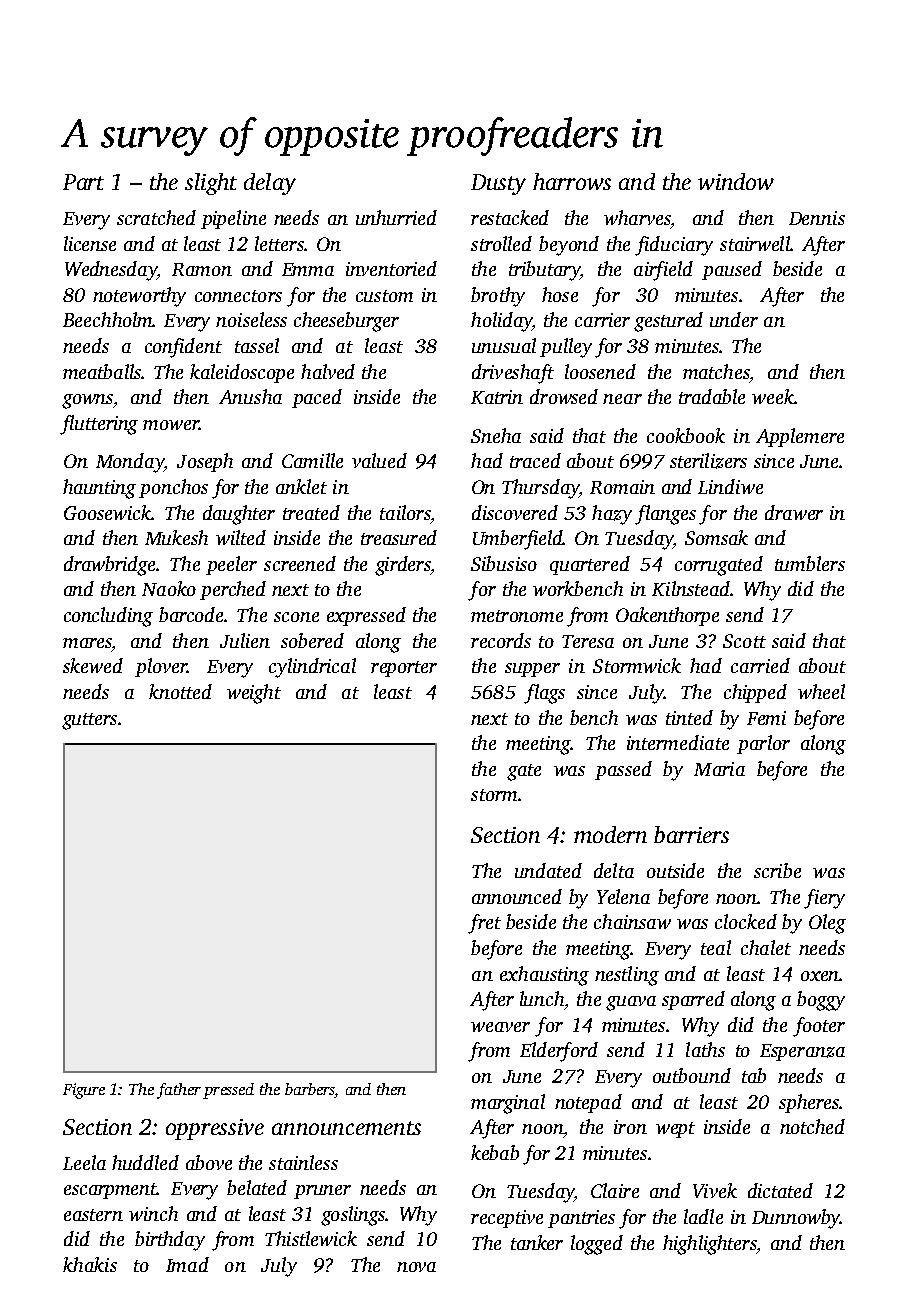 The width and height of the image is (908, 1316). I want to click on weight, so click(254, 694).
